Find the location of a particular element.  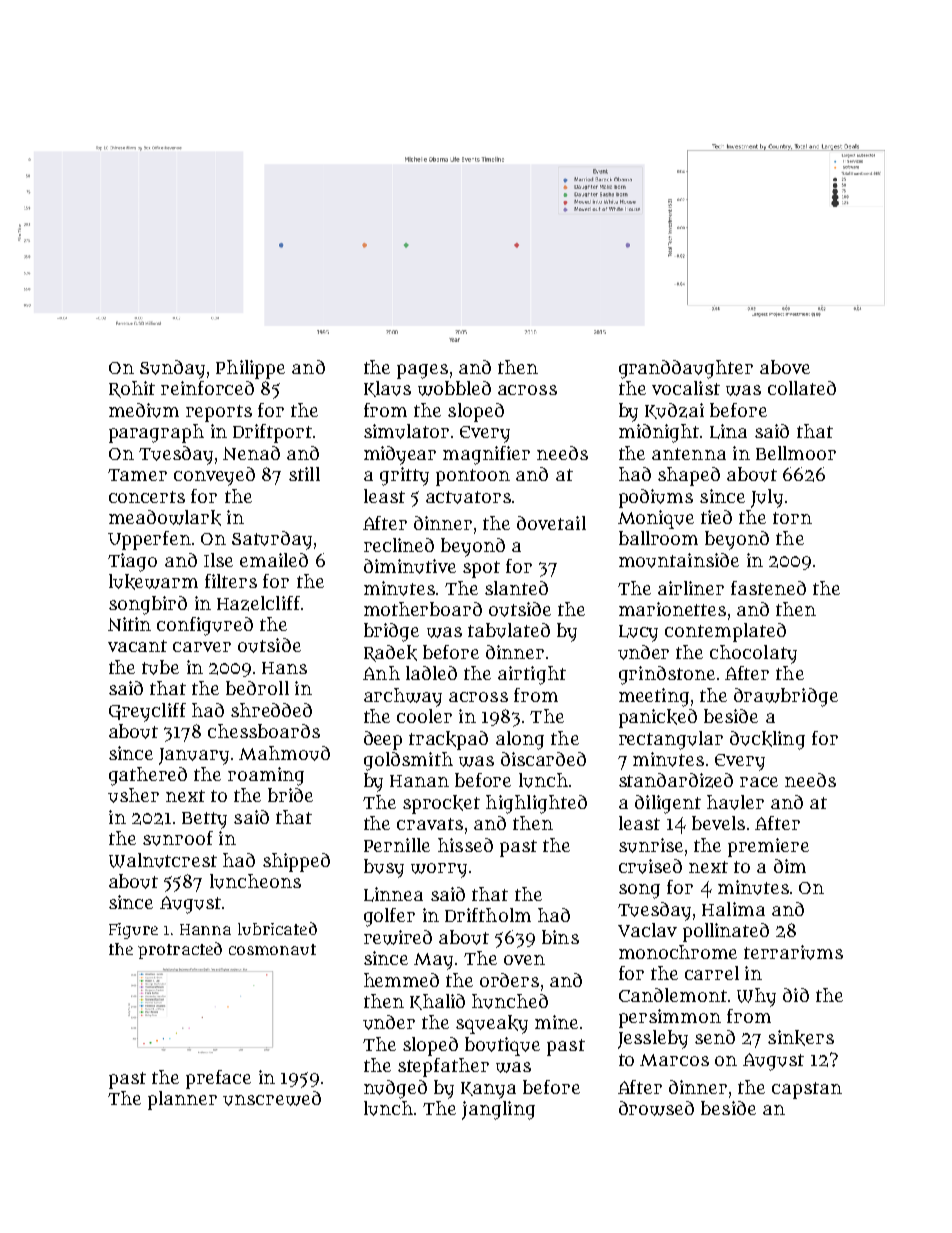

discarded is located at coordinates (543, 759).
